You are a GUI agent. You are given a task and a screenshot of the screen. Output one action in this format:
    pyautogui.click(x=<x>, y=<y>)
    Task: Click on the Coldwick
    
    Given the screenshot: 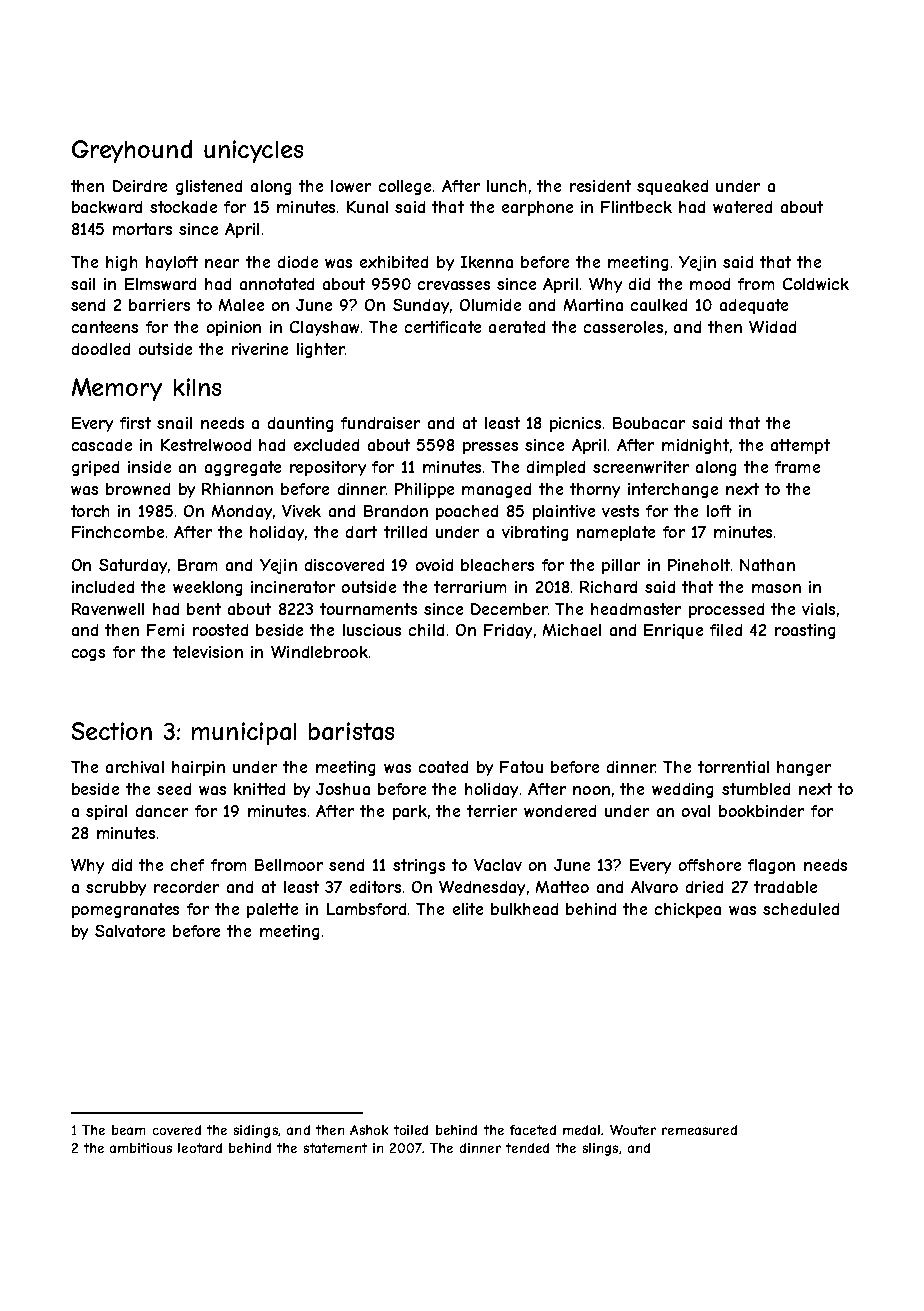 What is the action you would take?
    pyautogui.click(x=816, y=284)
